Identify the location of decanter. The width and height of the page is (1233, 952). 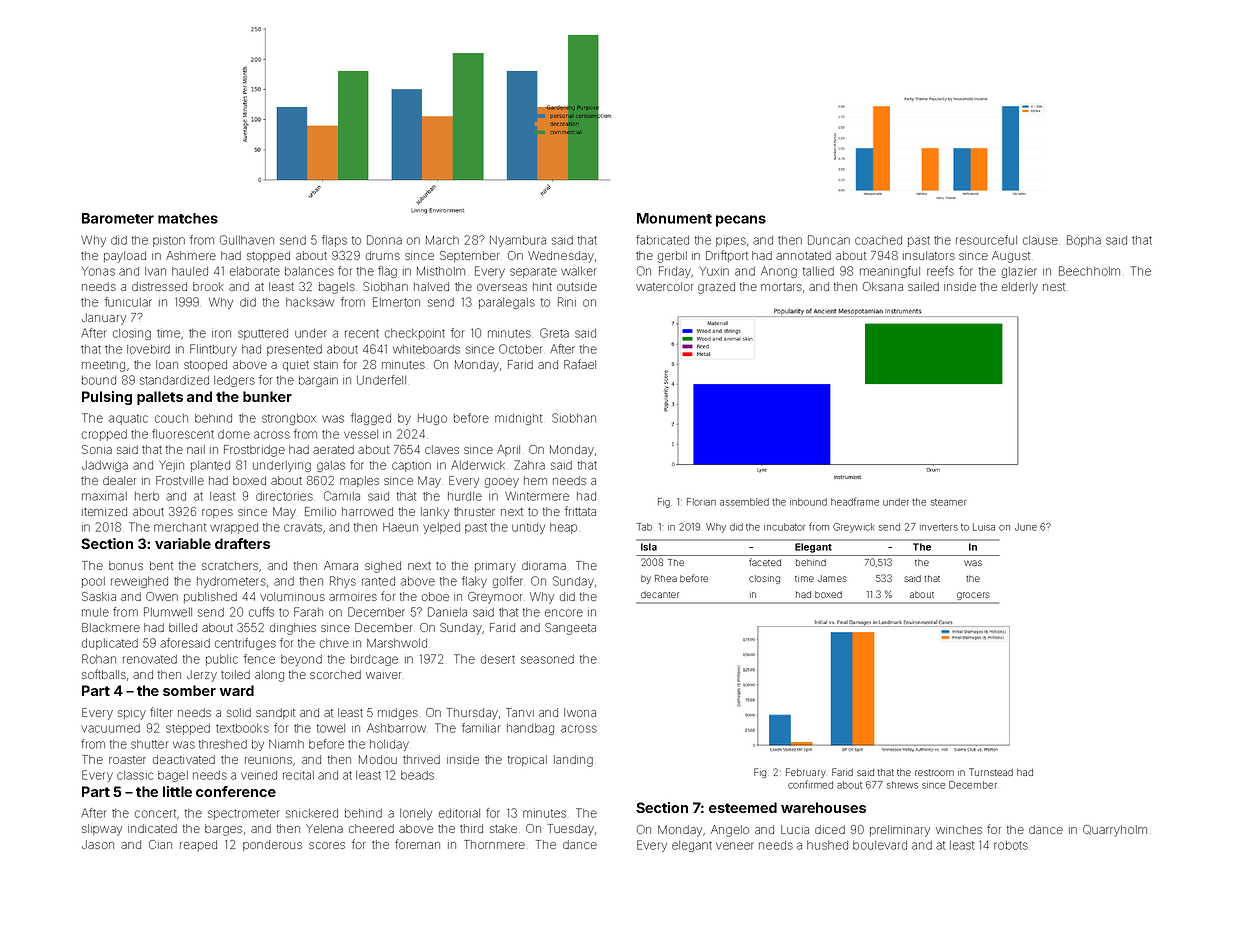
(660, 594).
